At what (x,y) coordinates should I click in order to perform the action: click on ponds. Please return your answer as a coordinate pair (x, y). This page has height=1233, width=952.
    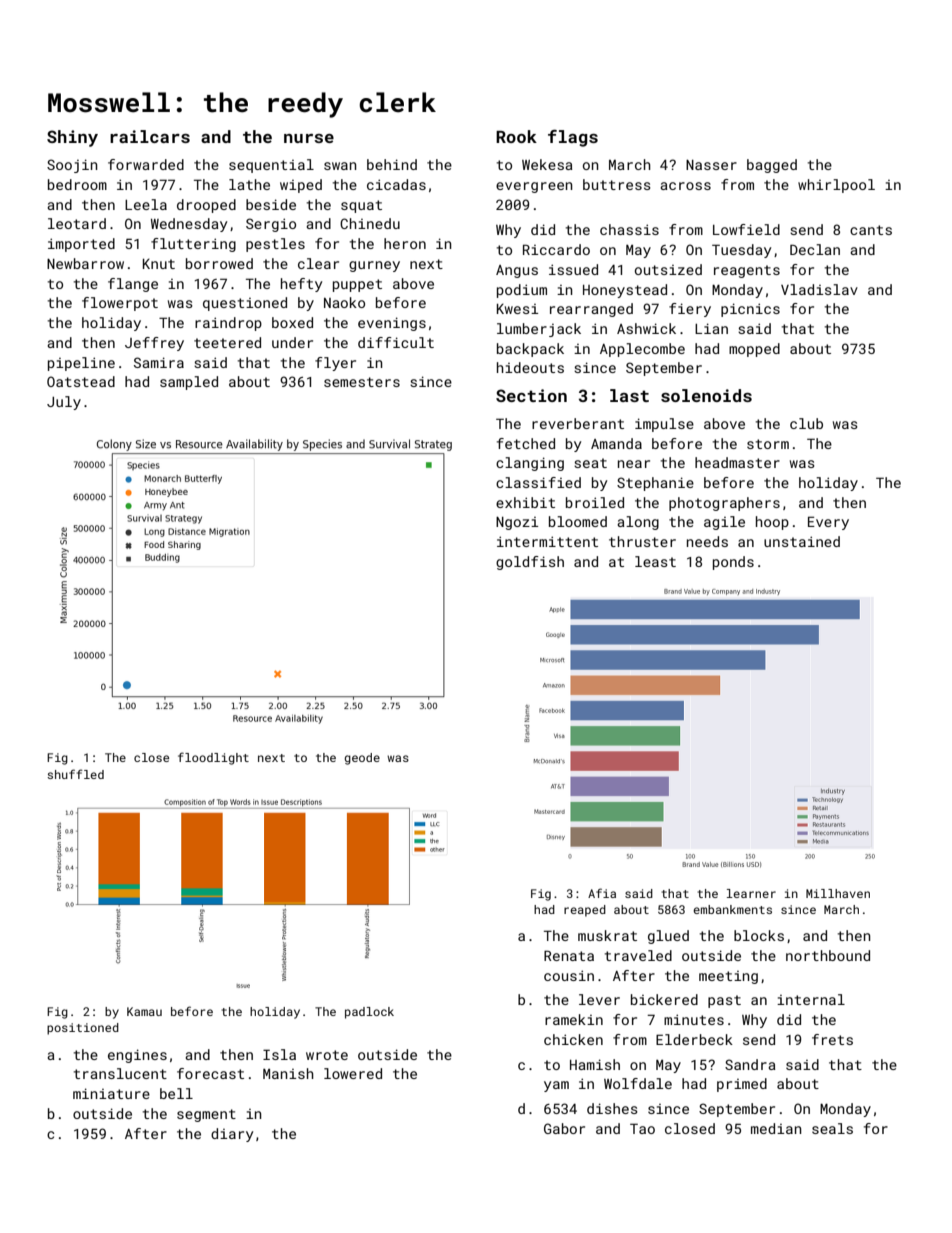
    Looking at the image, I should click on (733, 563).
